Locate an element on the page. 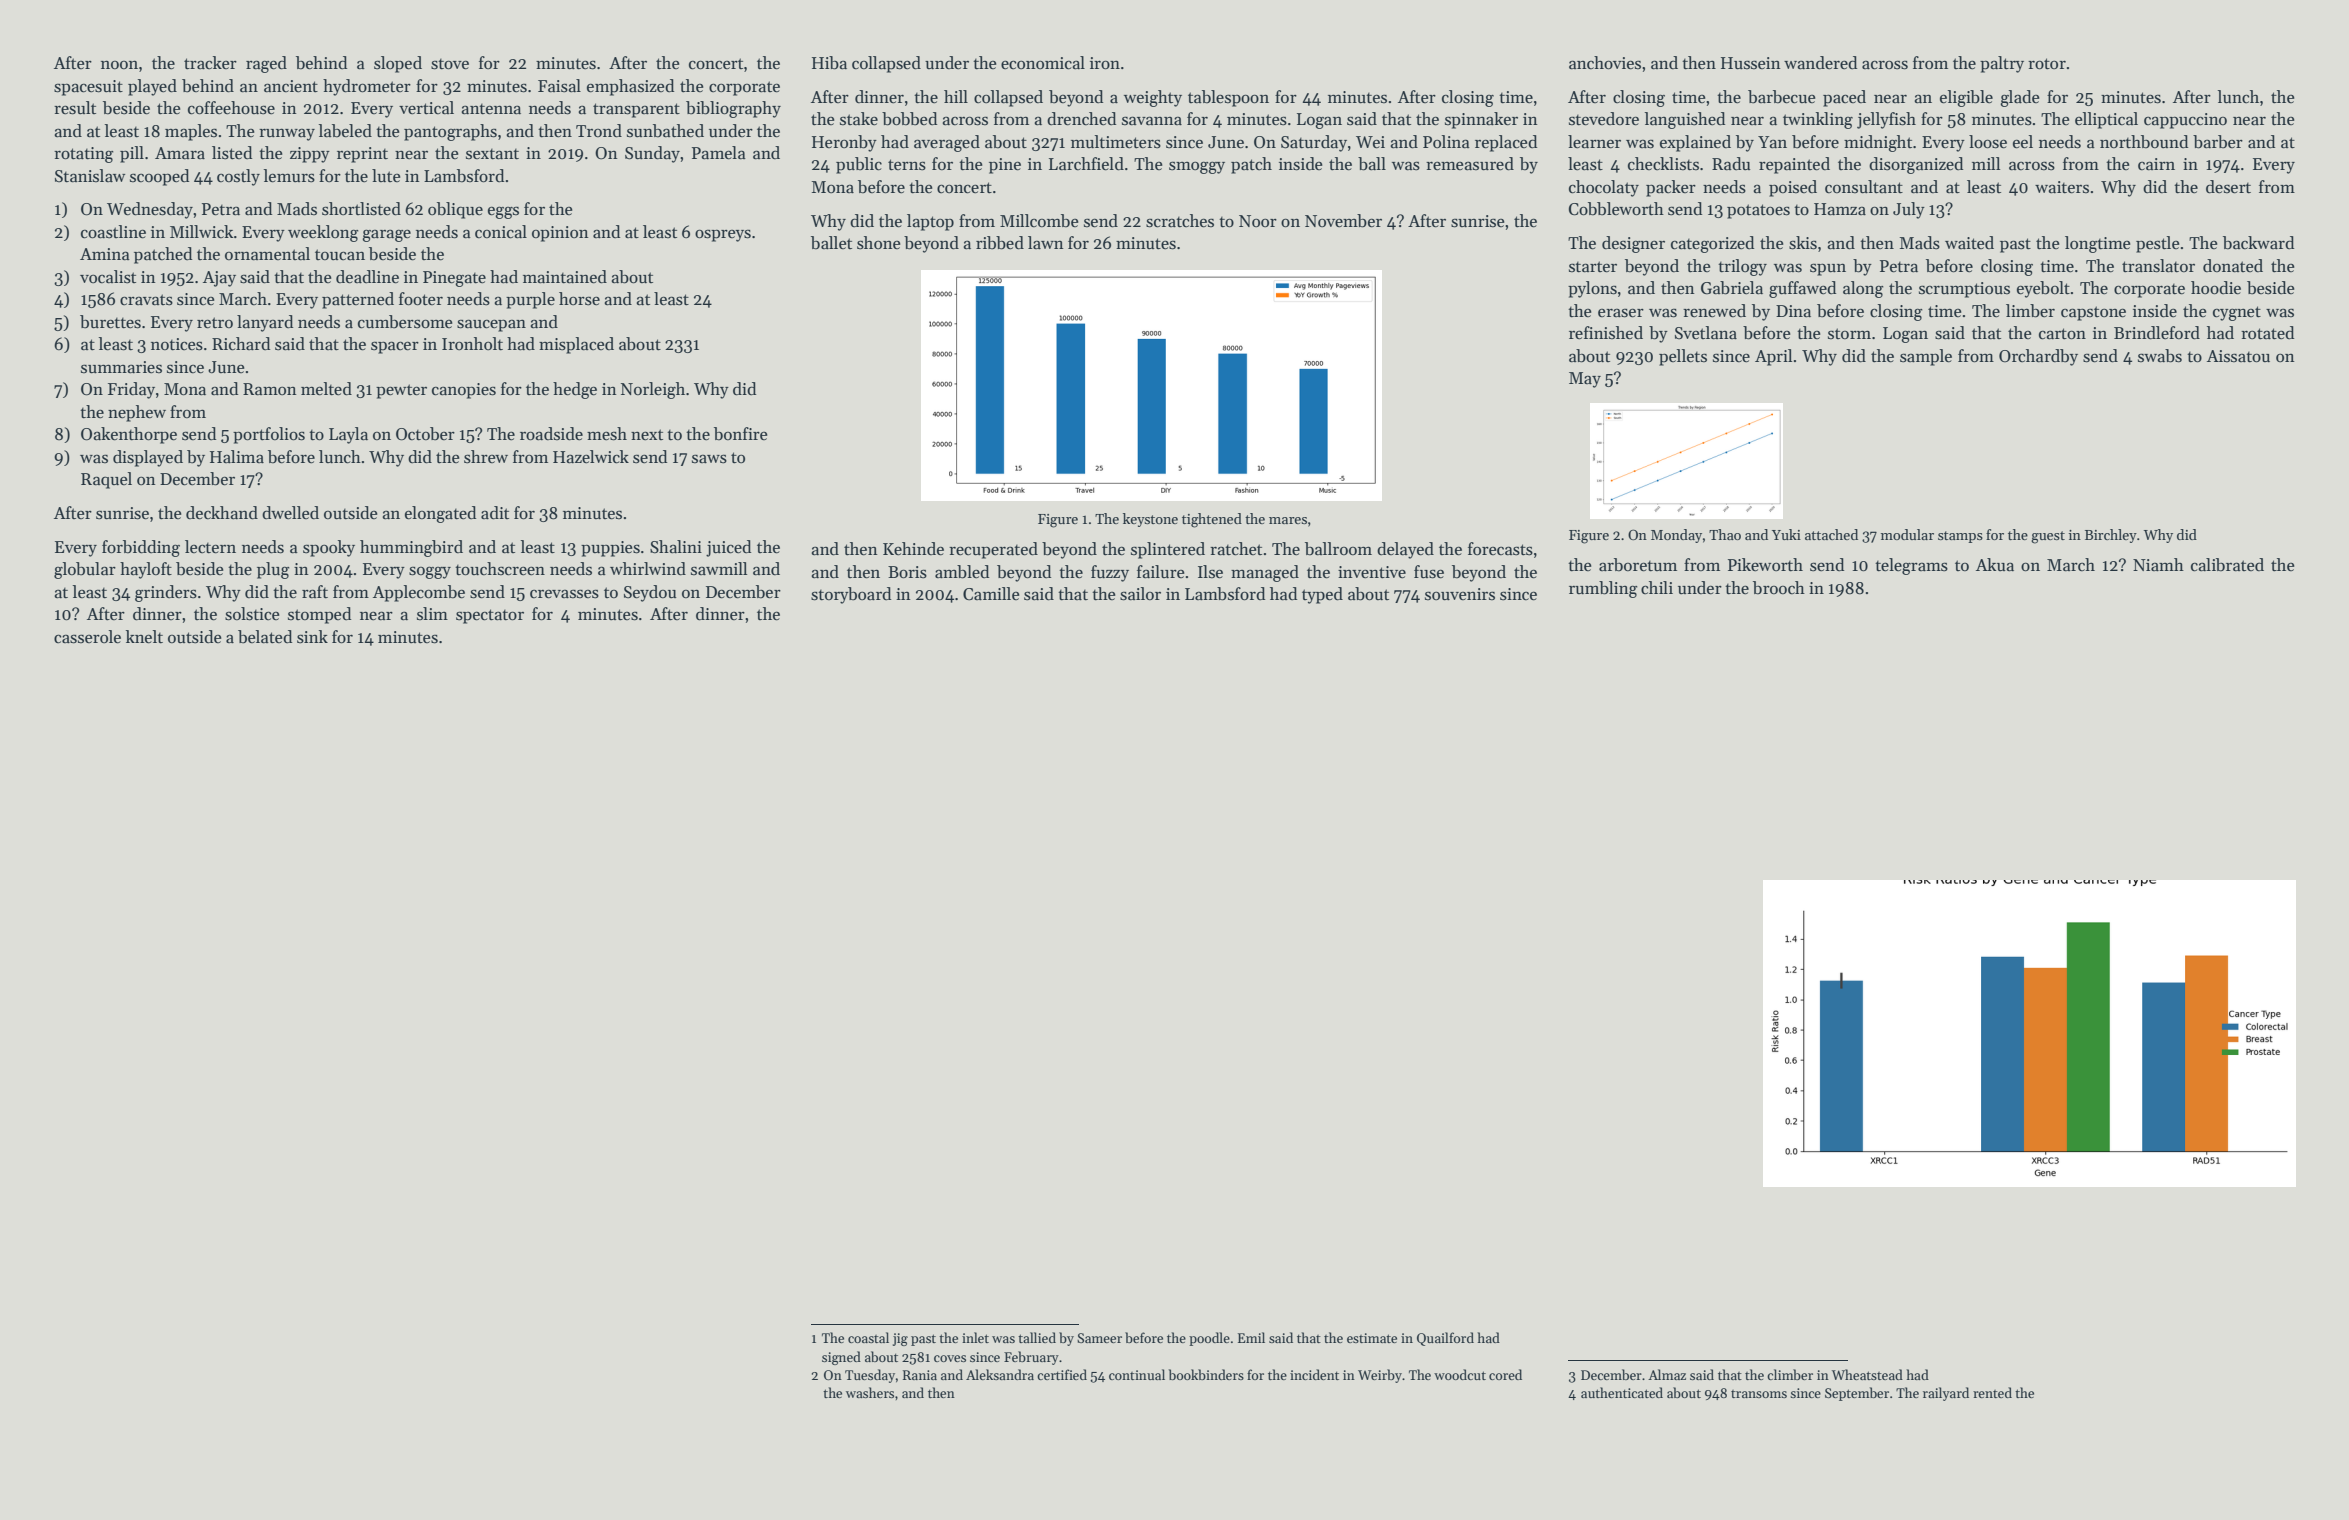  coastal is located at coordinates (868, 1337).
